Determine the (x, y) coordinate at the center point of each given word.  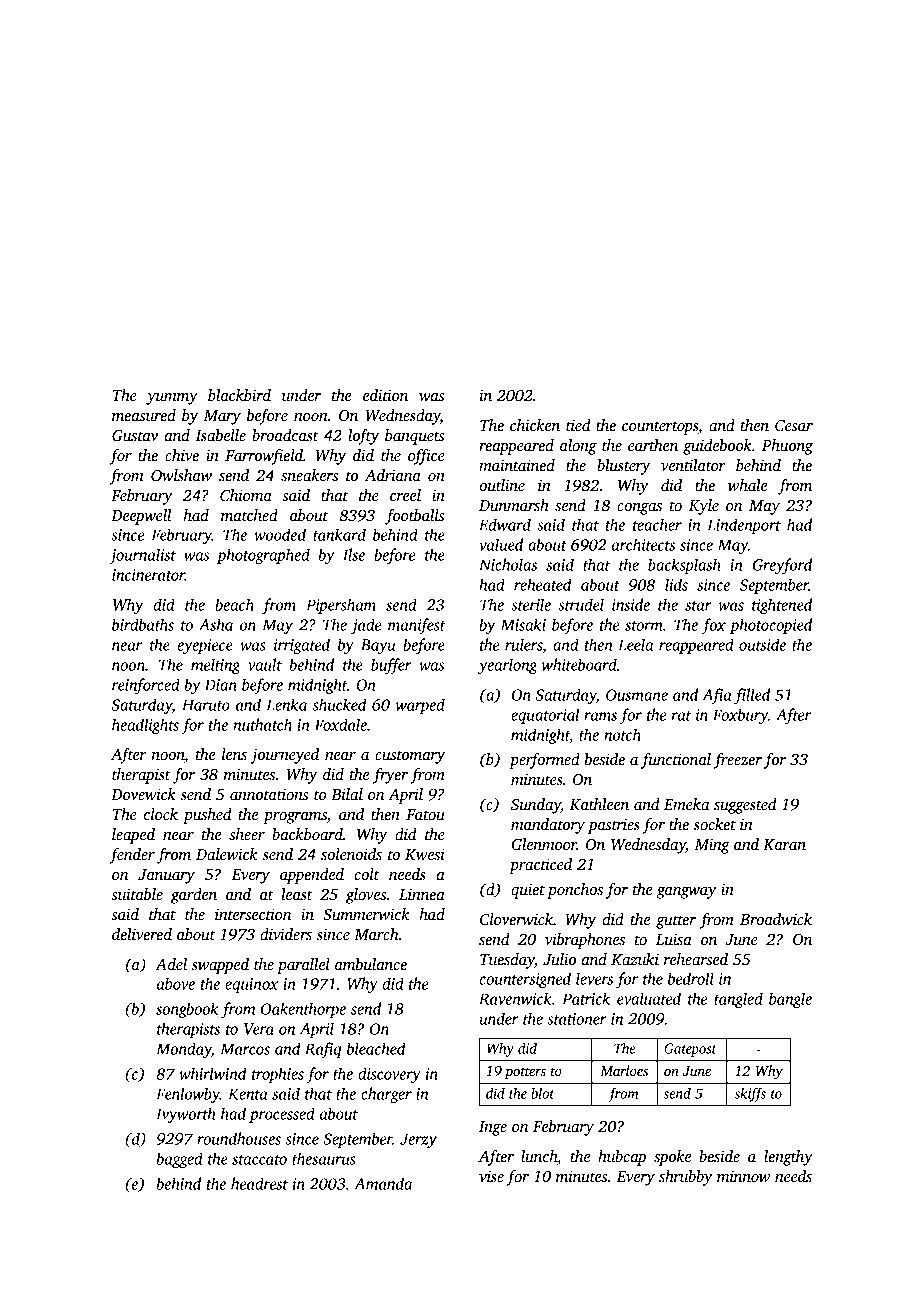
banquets (414, 437)
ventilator (693, 465)
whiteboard (579, 664)
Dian (221, 685)
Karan (784, 844)
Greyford (782, 566)
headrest (259, 1183)
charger (386, 1095)
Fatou (425, 814)
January (166, 876)
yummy (172, 399)
